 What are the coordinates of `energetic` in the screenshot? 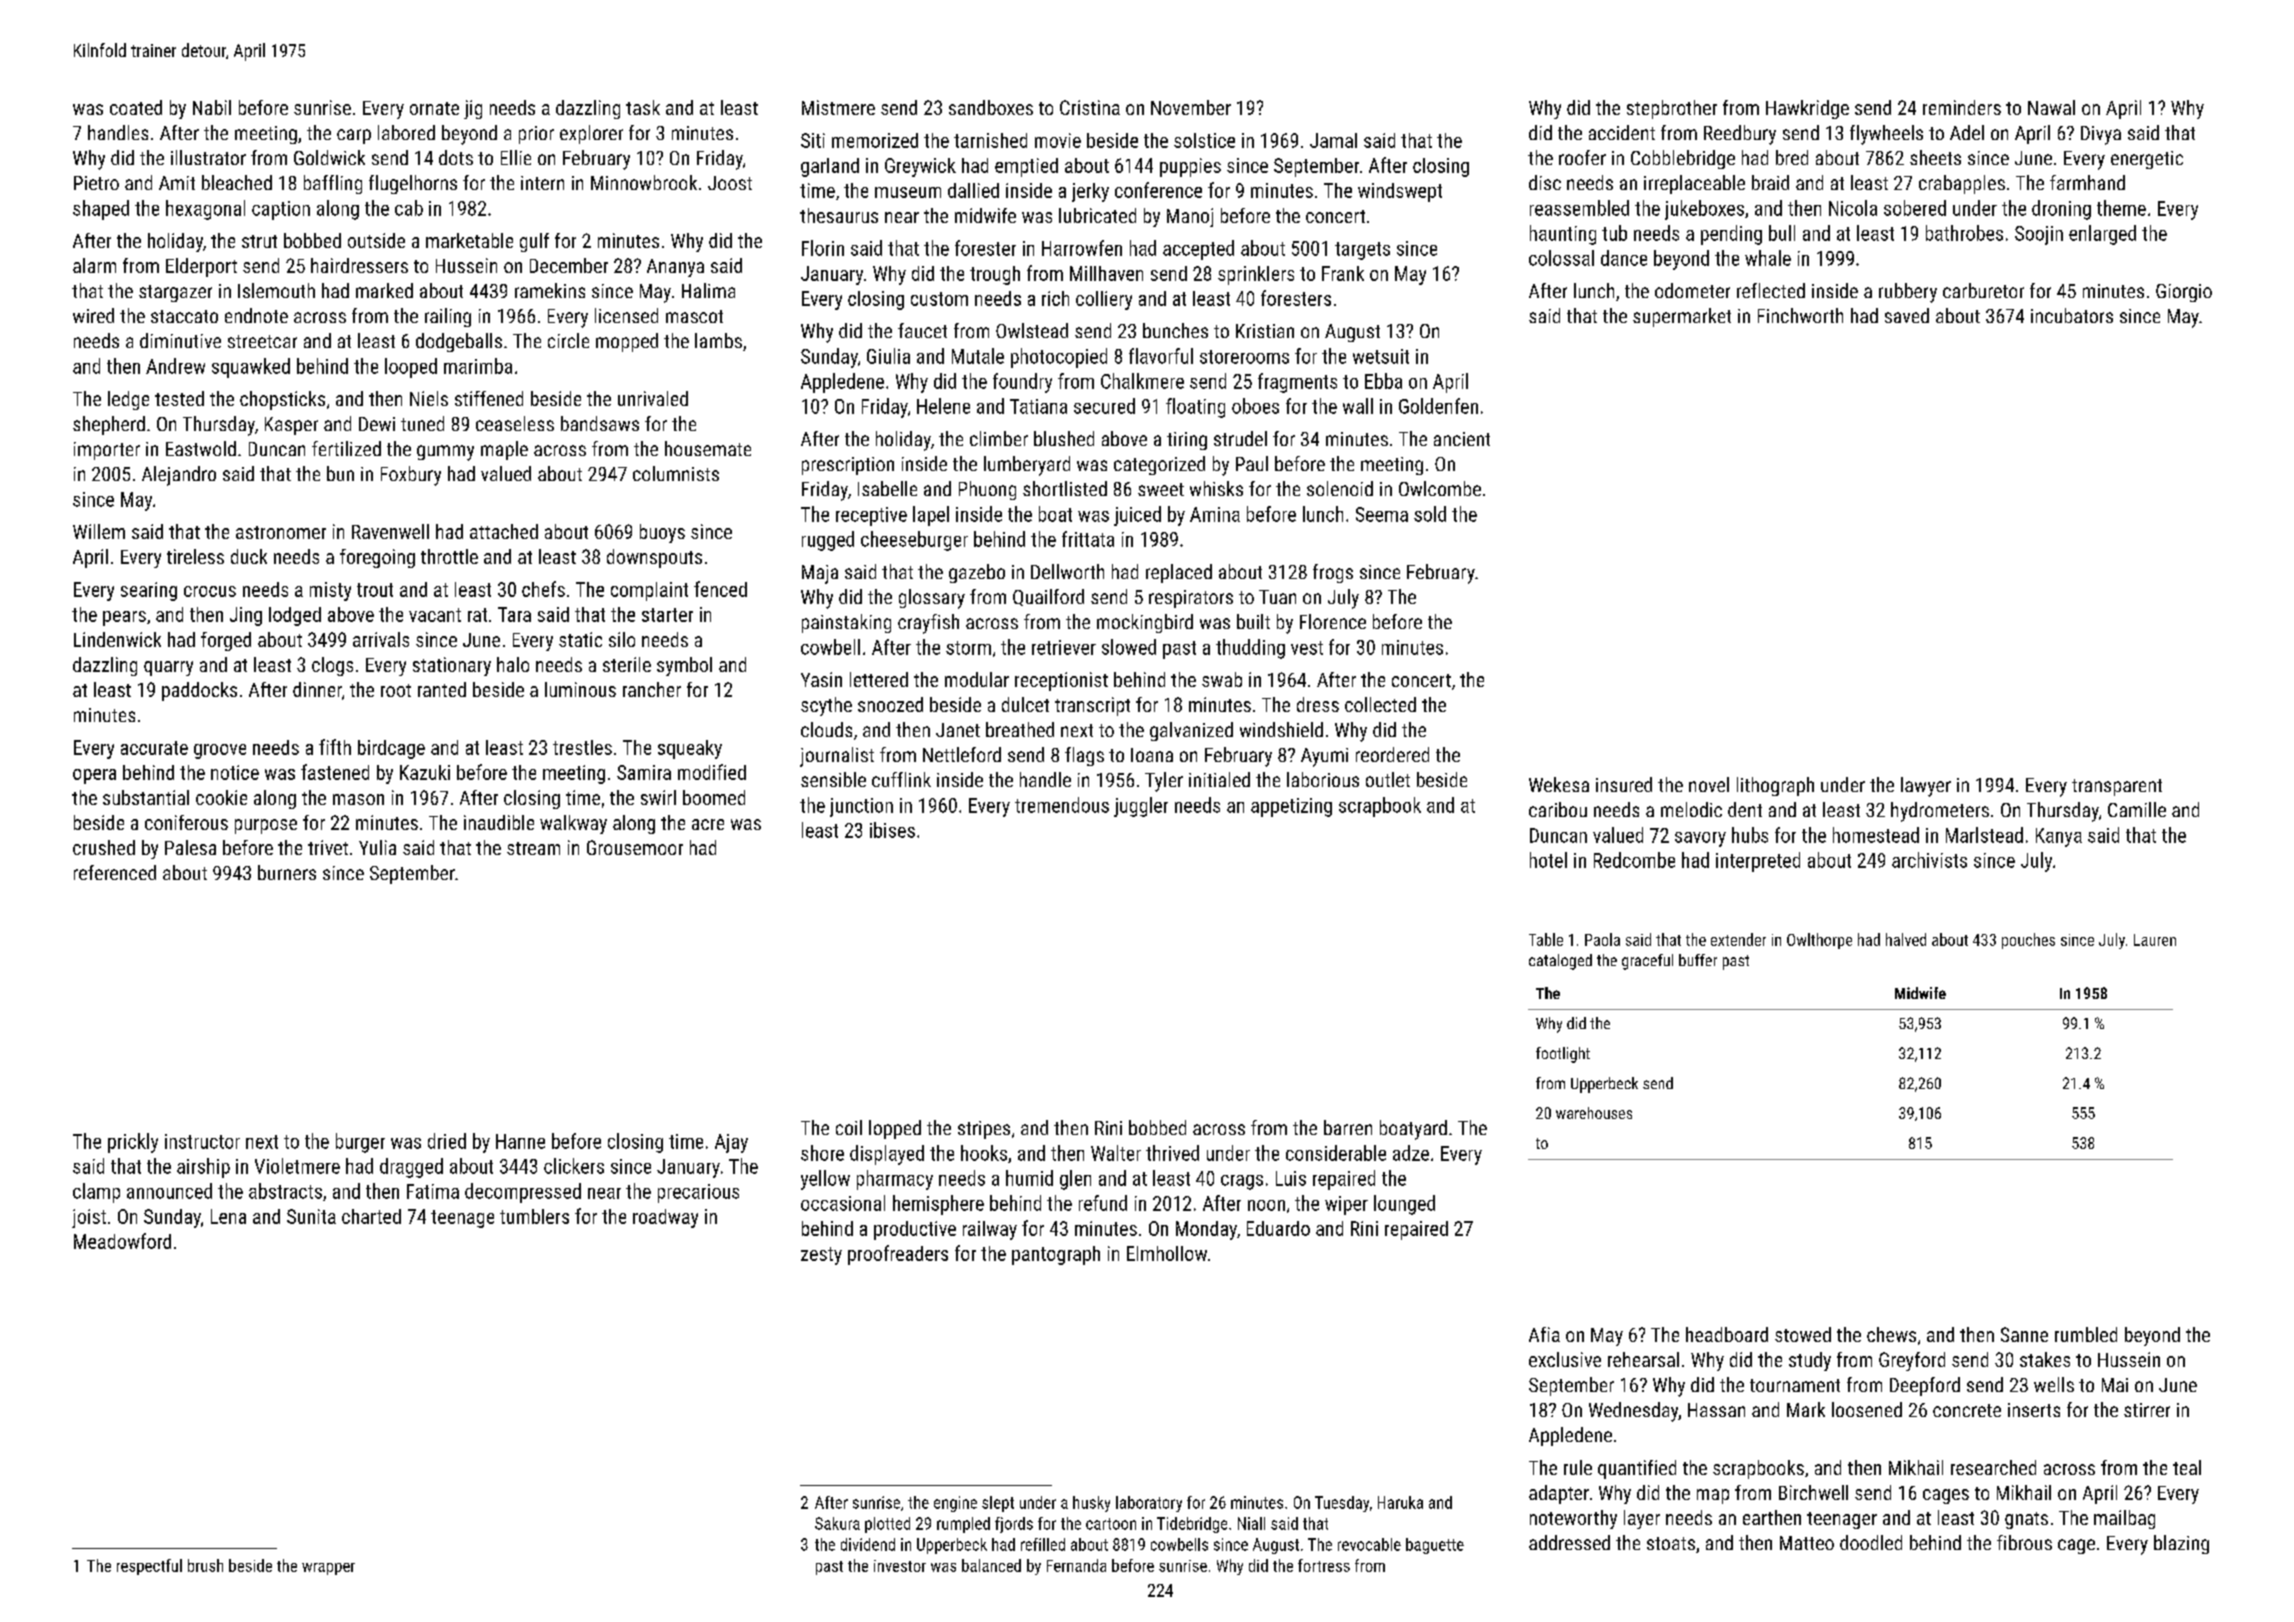 It's located at (2147, 160).
